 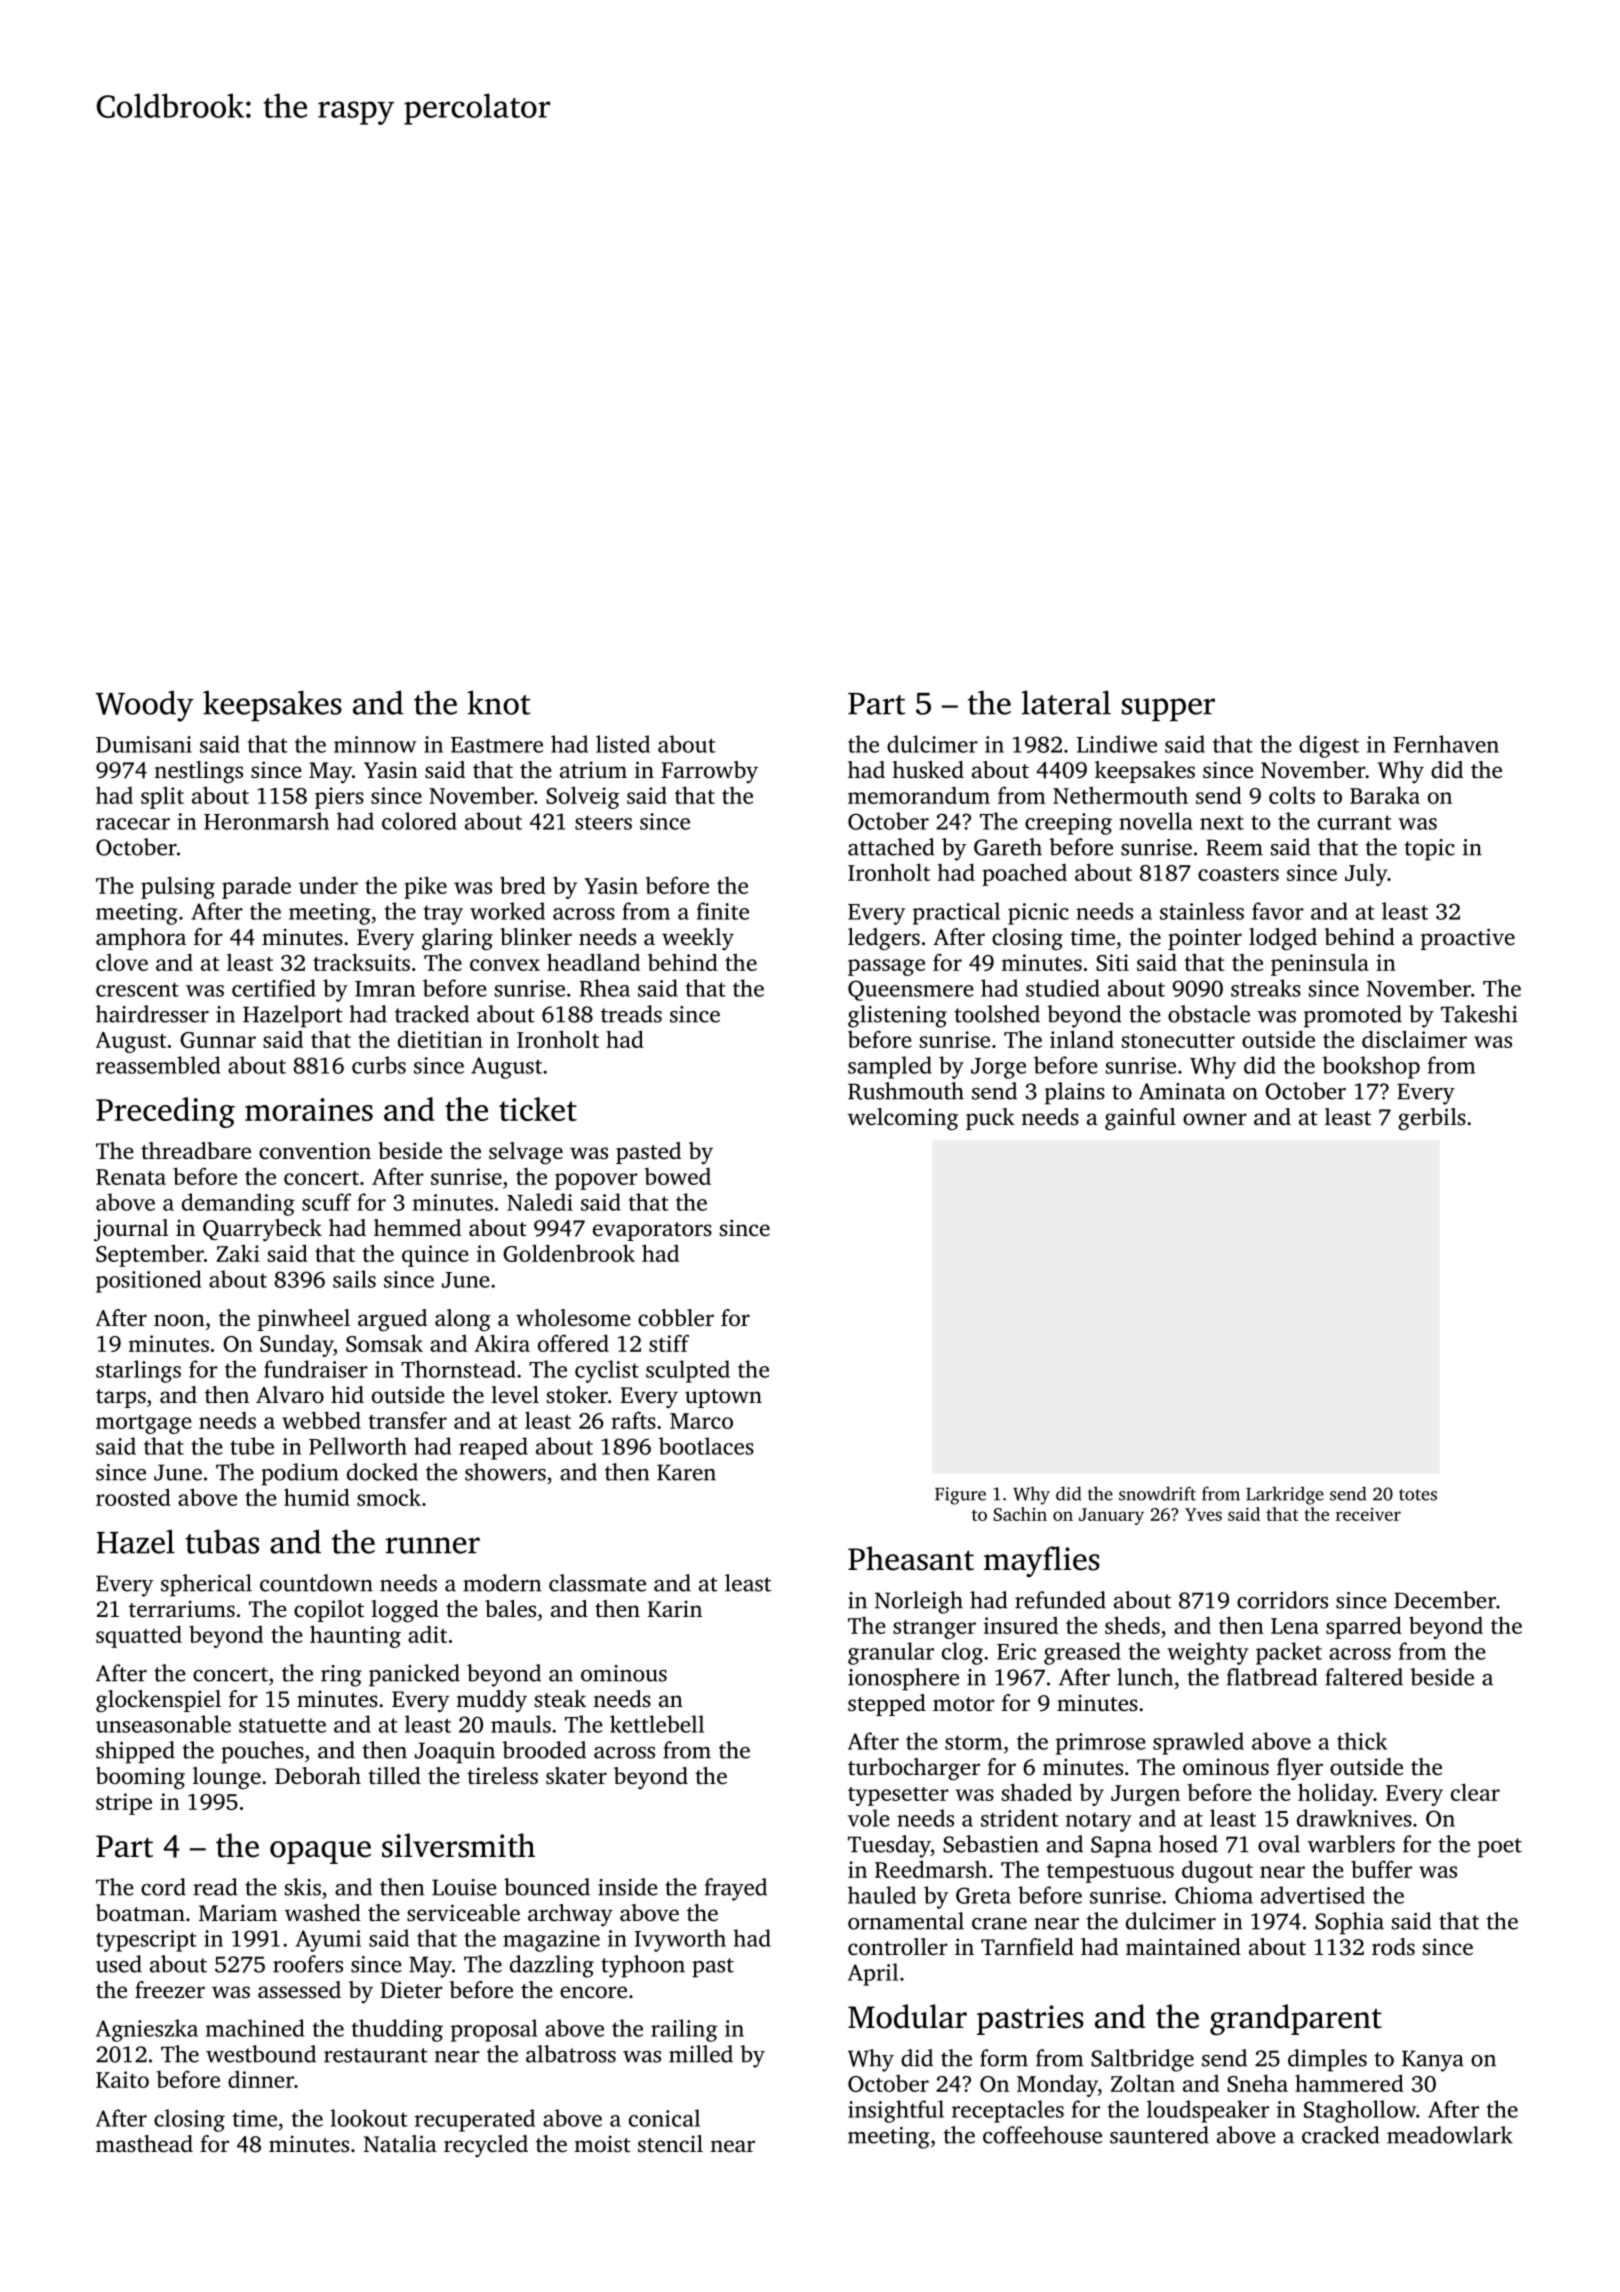 What do you see at coordinates (397, 2030) in the document?
I see `thudding` at bounding box center [397, 2030].
